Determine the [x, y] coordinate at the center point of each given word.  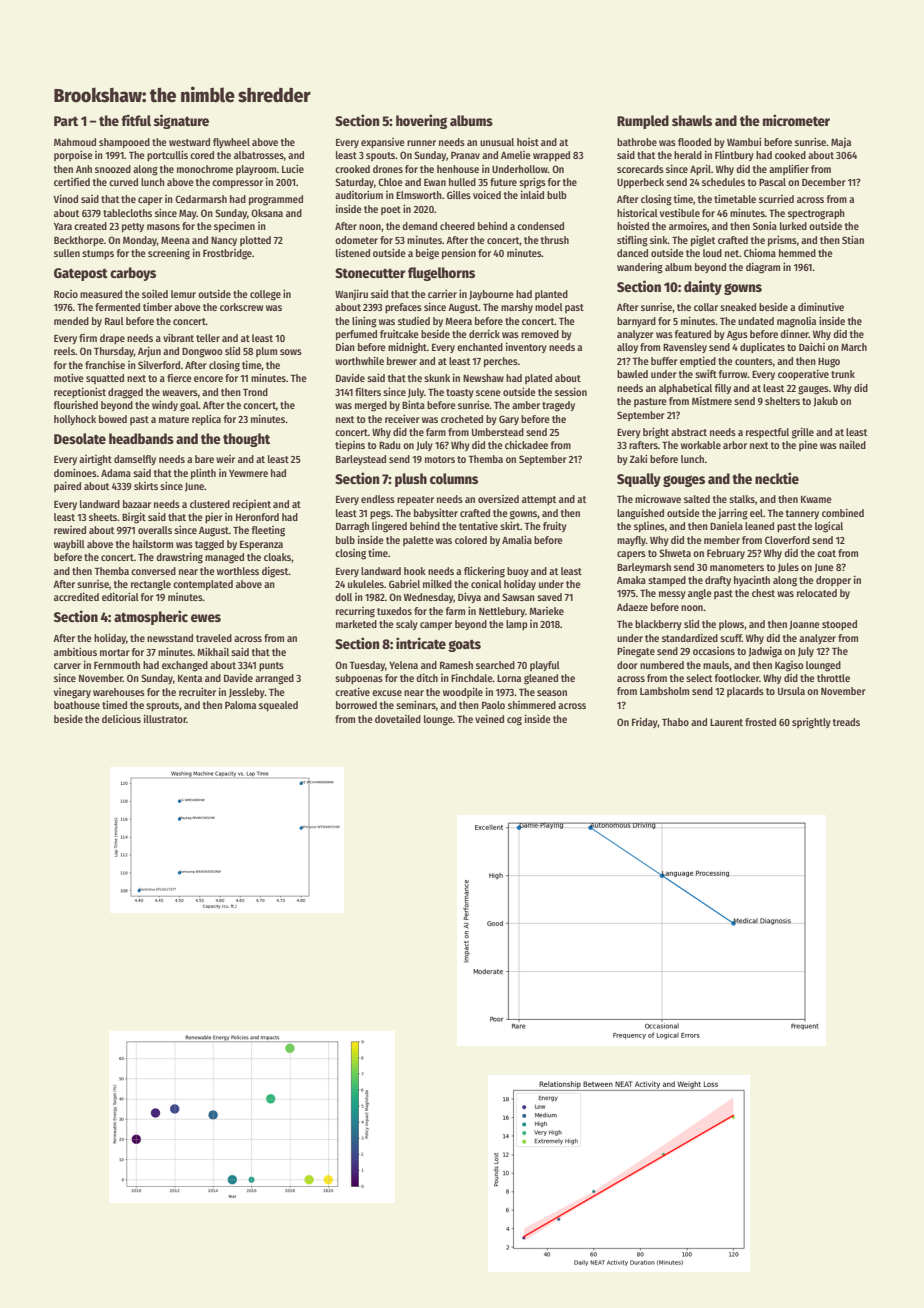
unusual [497, 142]
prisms [782, 240]
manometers [737, 567]
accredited [76, 596]
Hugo [829, 363]
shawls [692, 120]
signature [181, 121]
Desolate [80, 438]
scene [488, 393]
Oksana [267, 213]
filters [368, 392]
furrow [733, 374]
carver [67, 666]
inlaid [532, 194]
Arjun [149, 351]
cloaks [277, 557]
